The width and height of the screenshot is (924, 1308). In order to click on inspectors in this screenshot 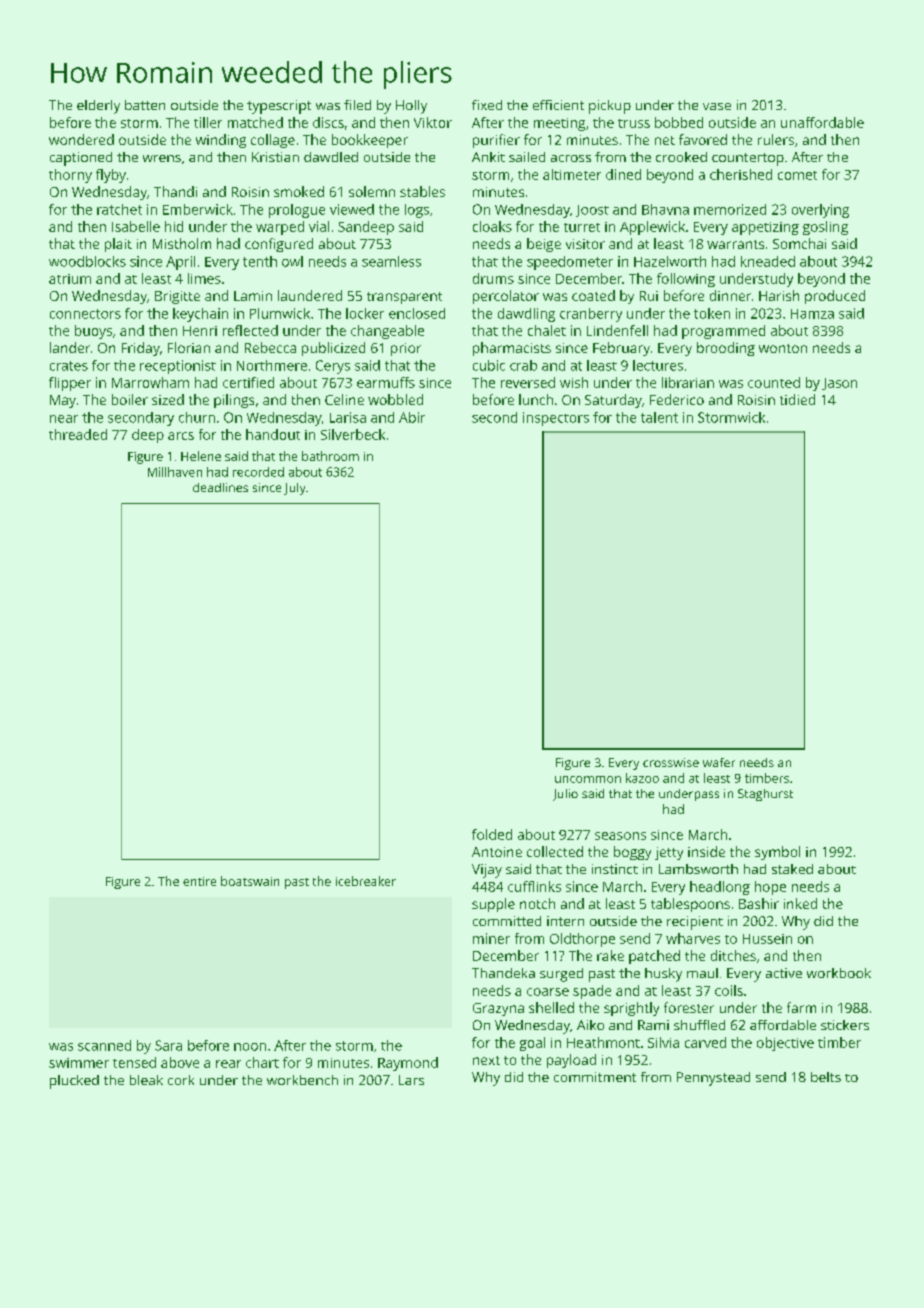, I will do `click(556, 419)`.
